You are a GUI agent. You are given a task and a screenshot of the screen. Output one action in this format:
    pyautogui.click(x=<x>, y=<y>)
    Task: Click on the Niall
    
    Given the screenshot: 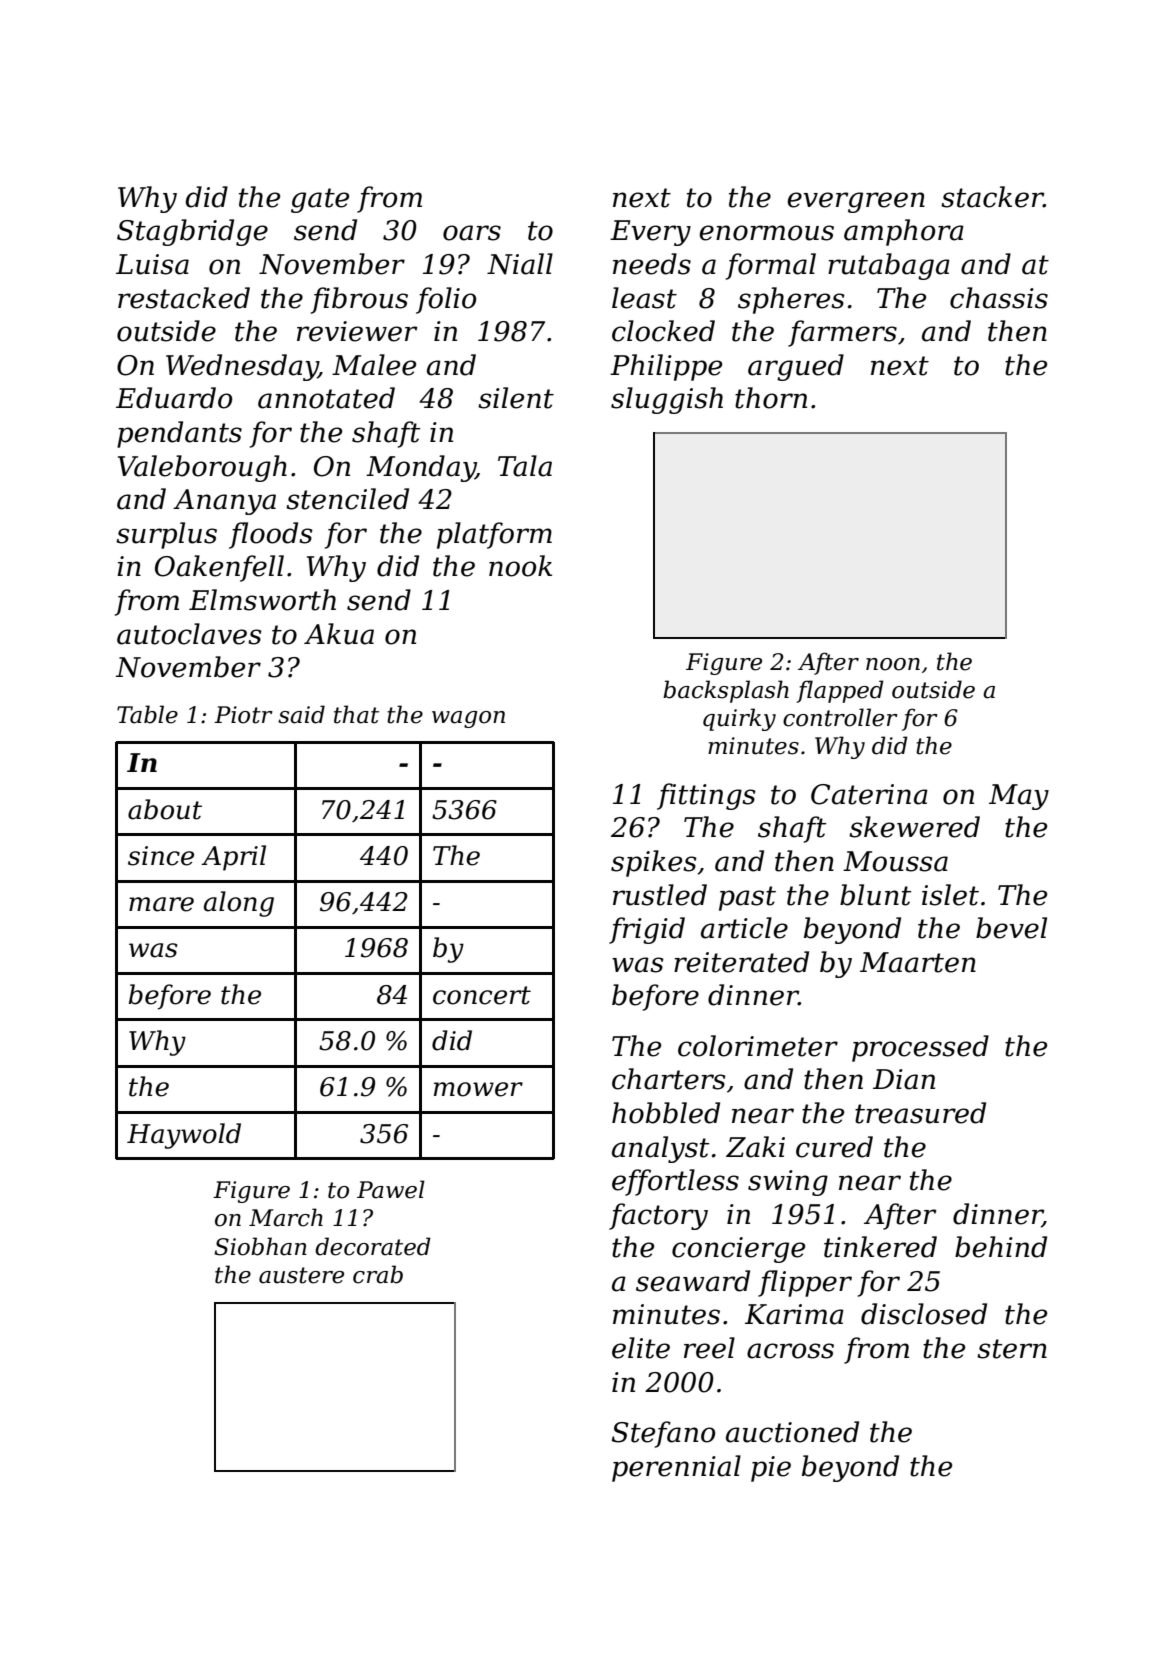 What is the action you would take?
    pyautogui.click(x=520, y=264)
